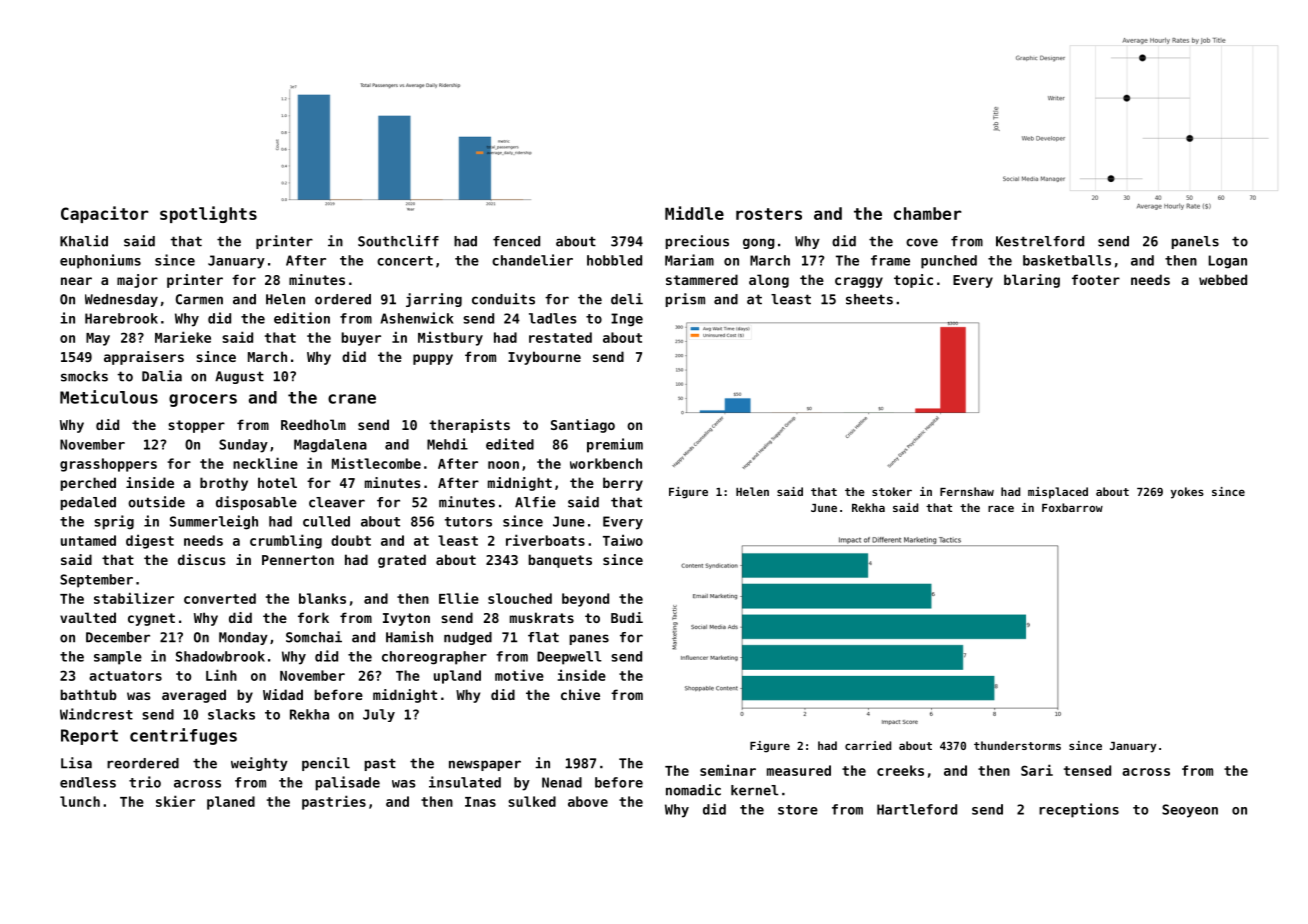 This page has width=1308, height=924. I want to click on Taiwo, so click(623, 540).
